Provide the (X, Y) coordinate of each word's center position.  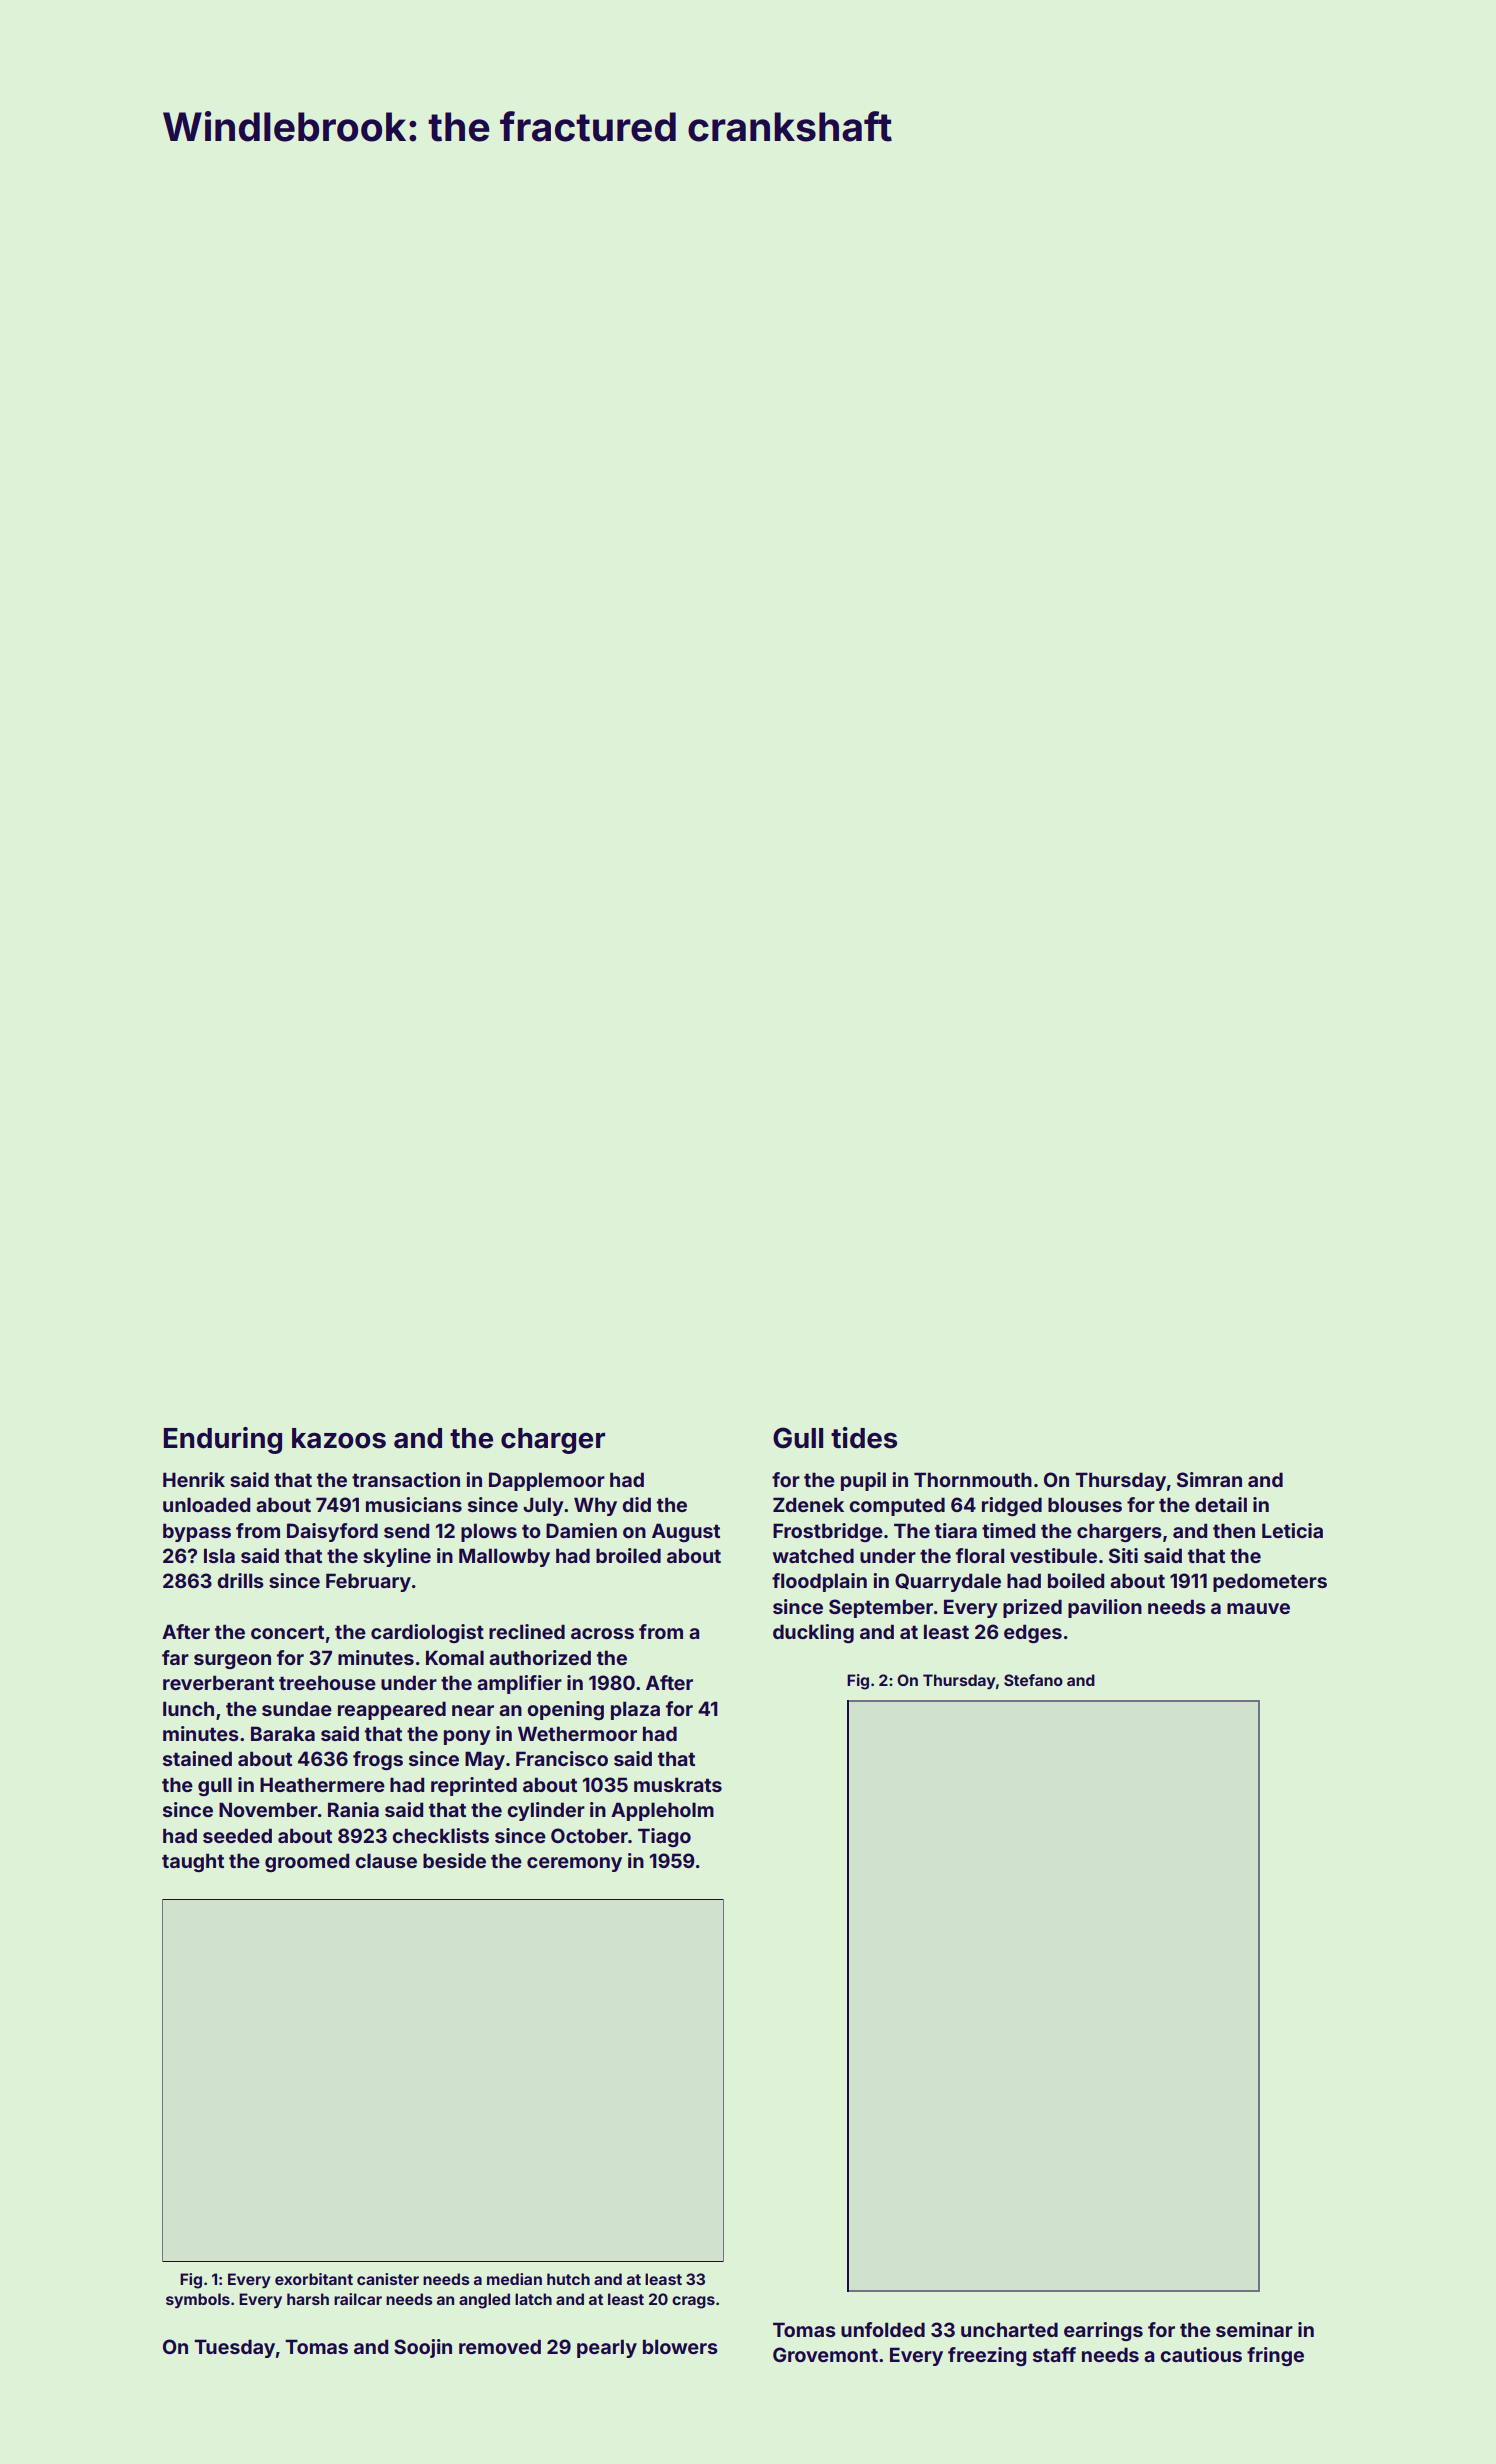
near (473, 1710)
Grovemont (825, 2354)
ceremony (574, 1864)
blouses (1085, 1504)
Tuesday (234, 2348)
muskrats (678, 1784)
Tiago (664, 1837)
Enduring (223, 1440)
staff (1054, 2354)
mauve (1258, 1608)
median (514, 2279)
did (637, 1504)
